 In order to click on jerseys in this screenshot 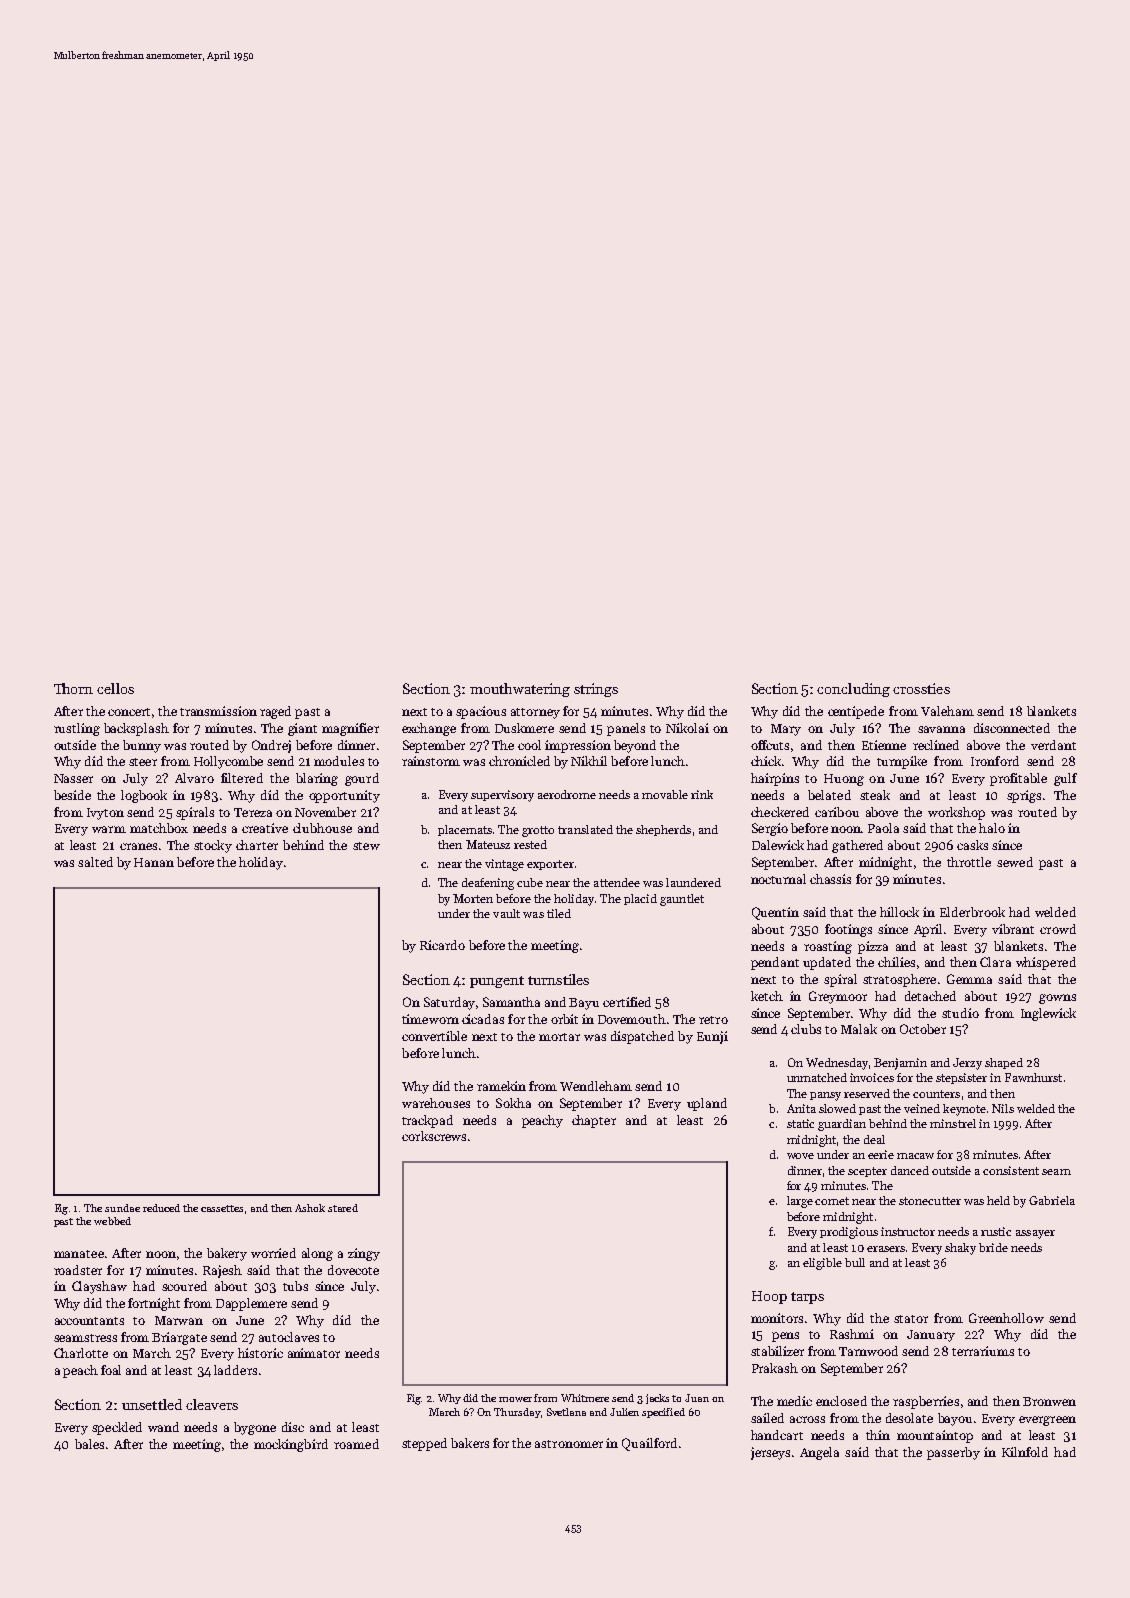, I will do `click(770, 1453)`.
